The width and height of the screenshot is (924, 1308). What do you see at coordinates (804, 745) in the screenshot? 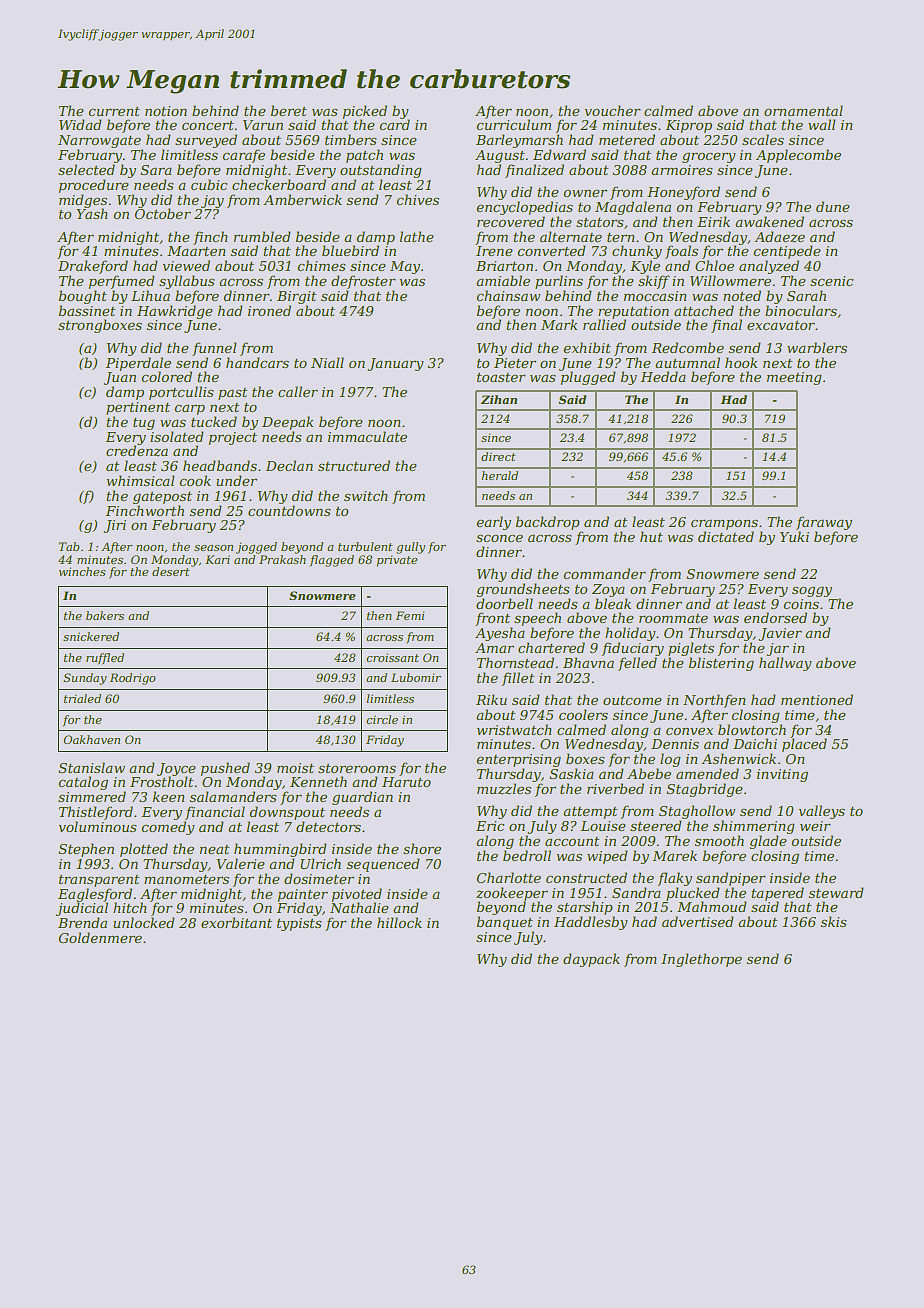
I see `placed` at bounding box center [804, 745].
